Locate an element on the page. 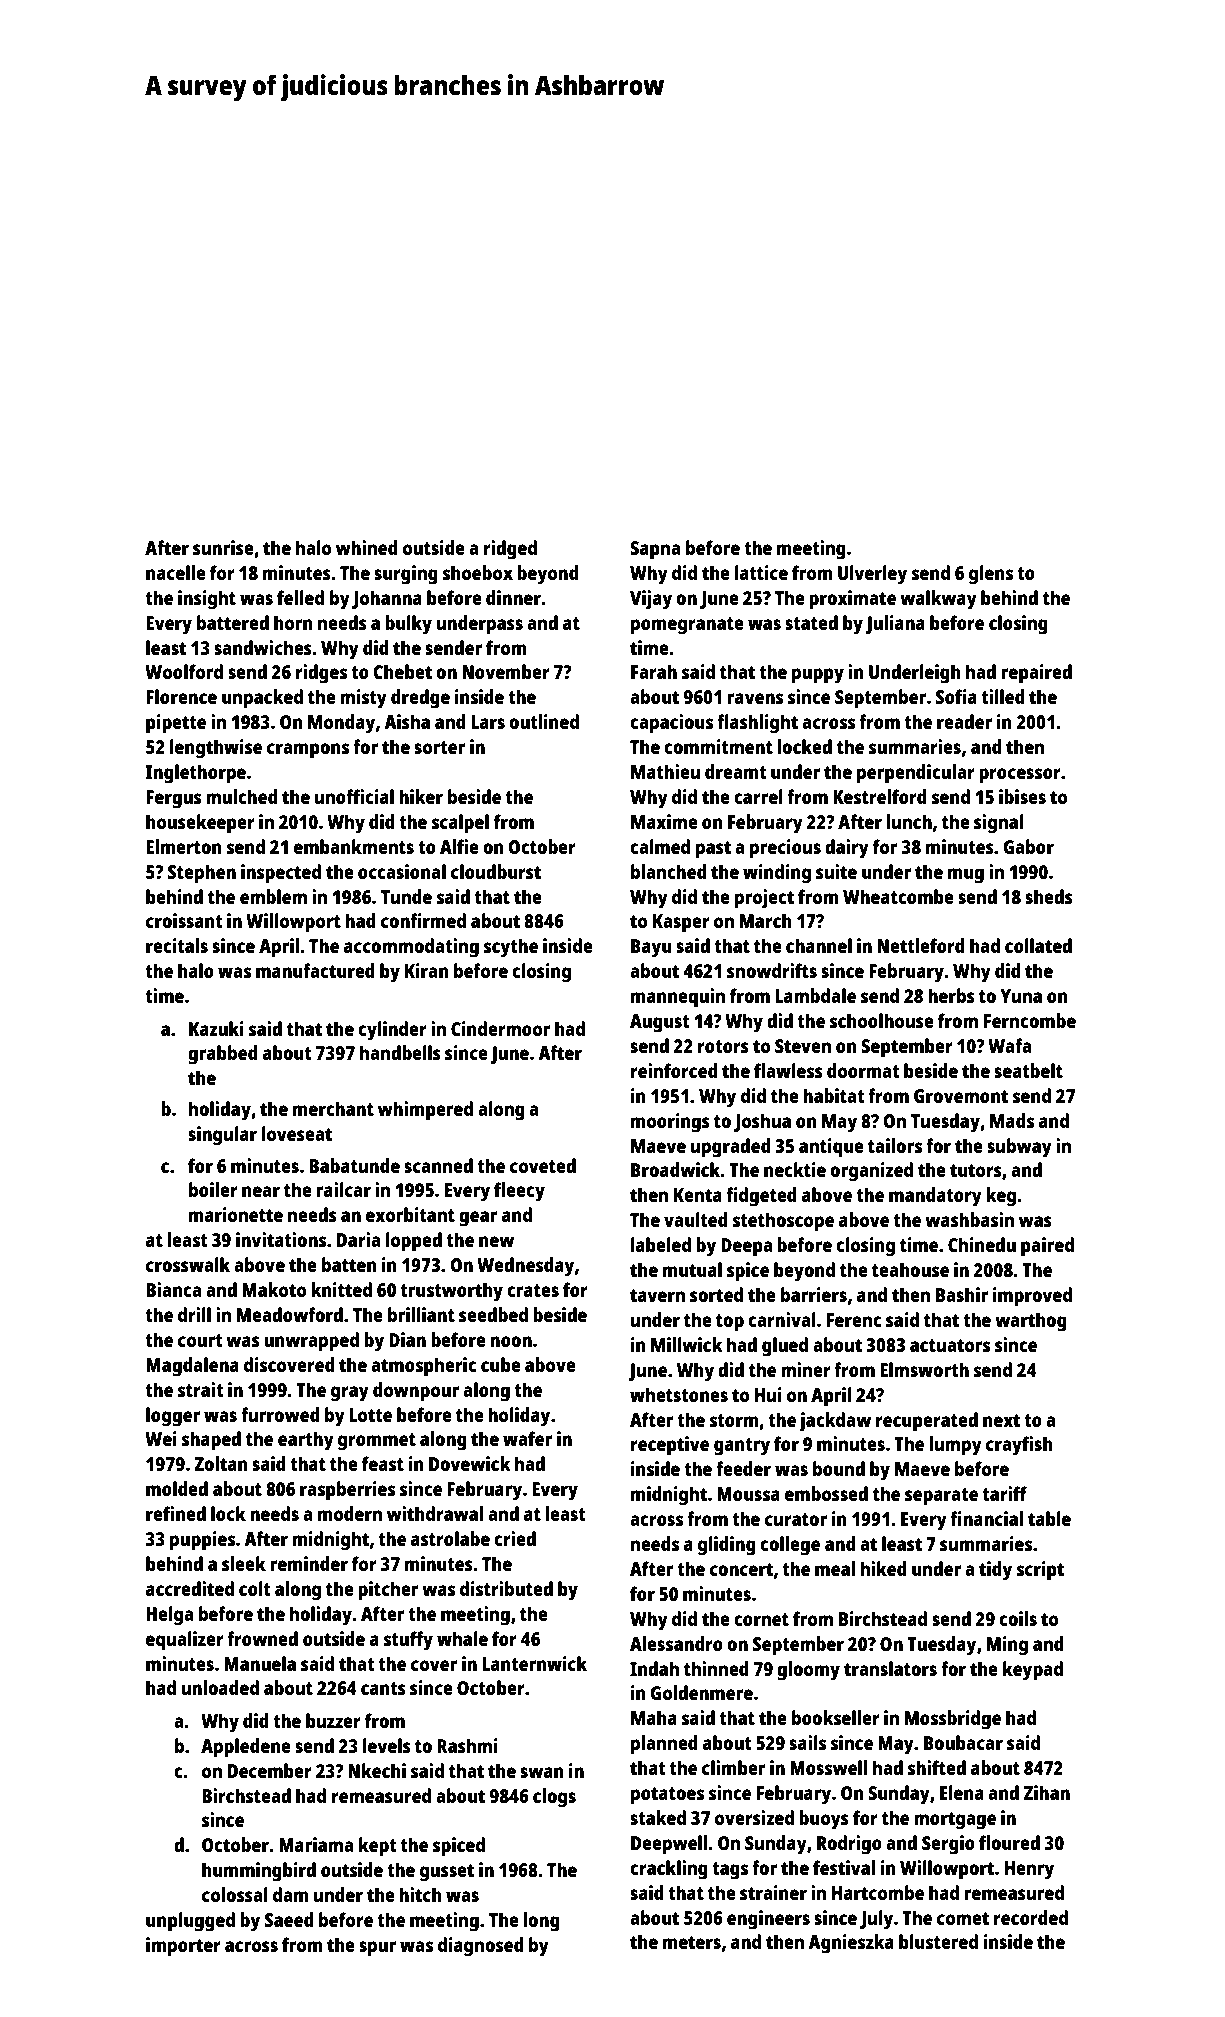 The height and width of the image is (2017, 1225). puppies is located at coordinates (202, 1541).
